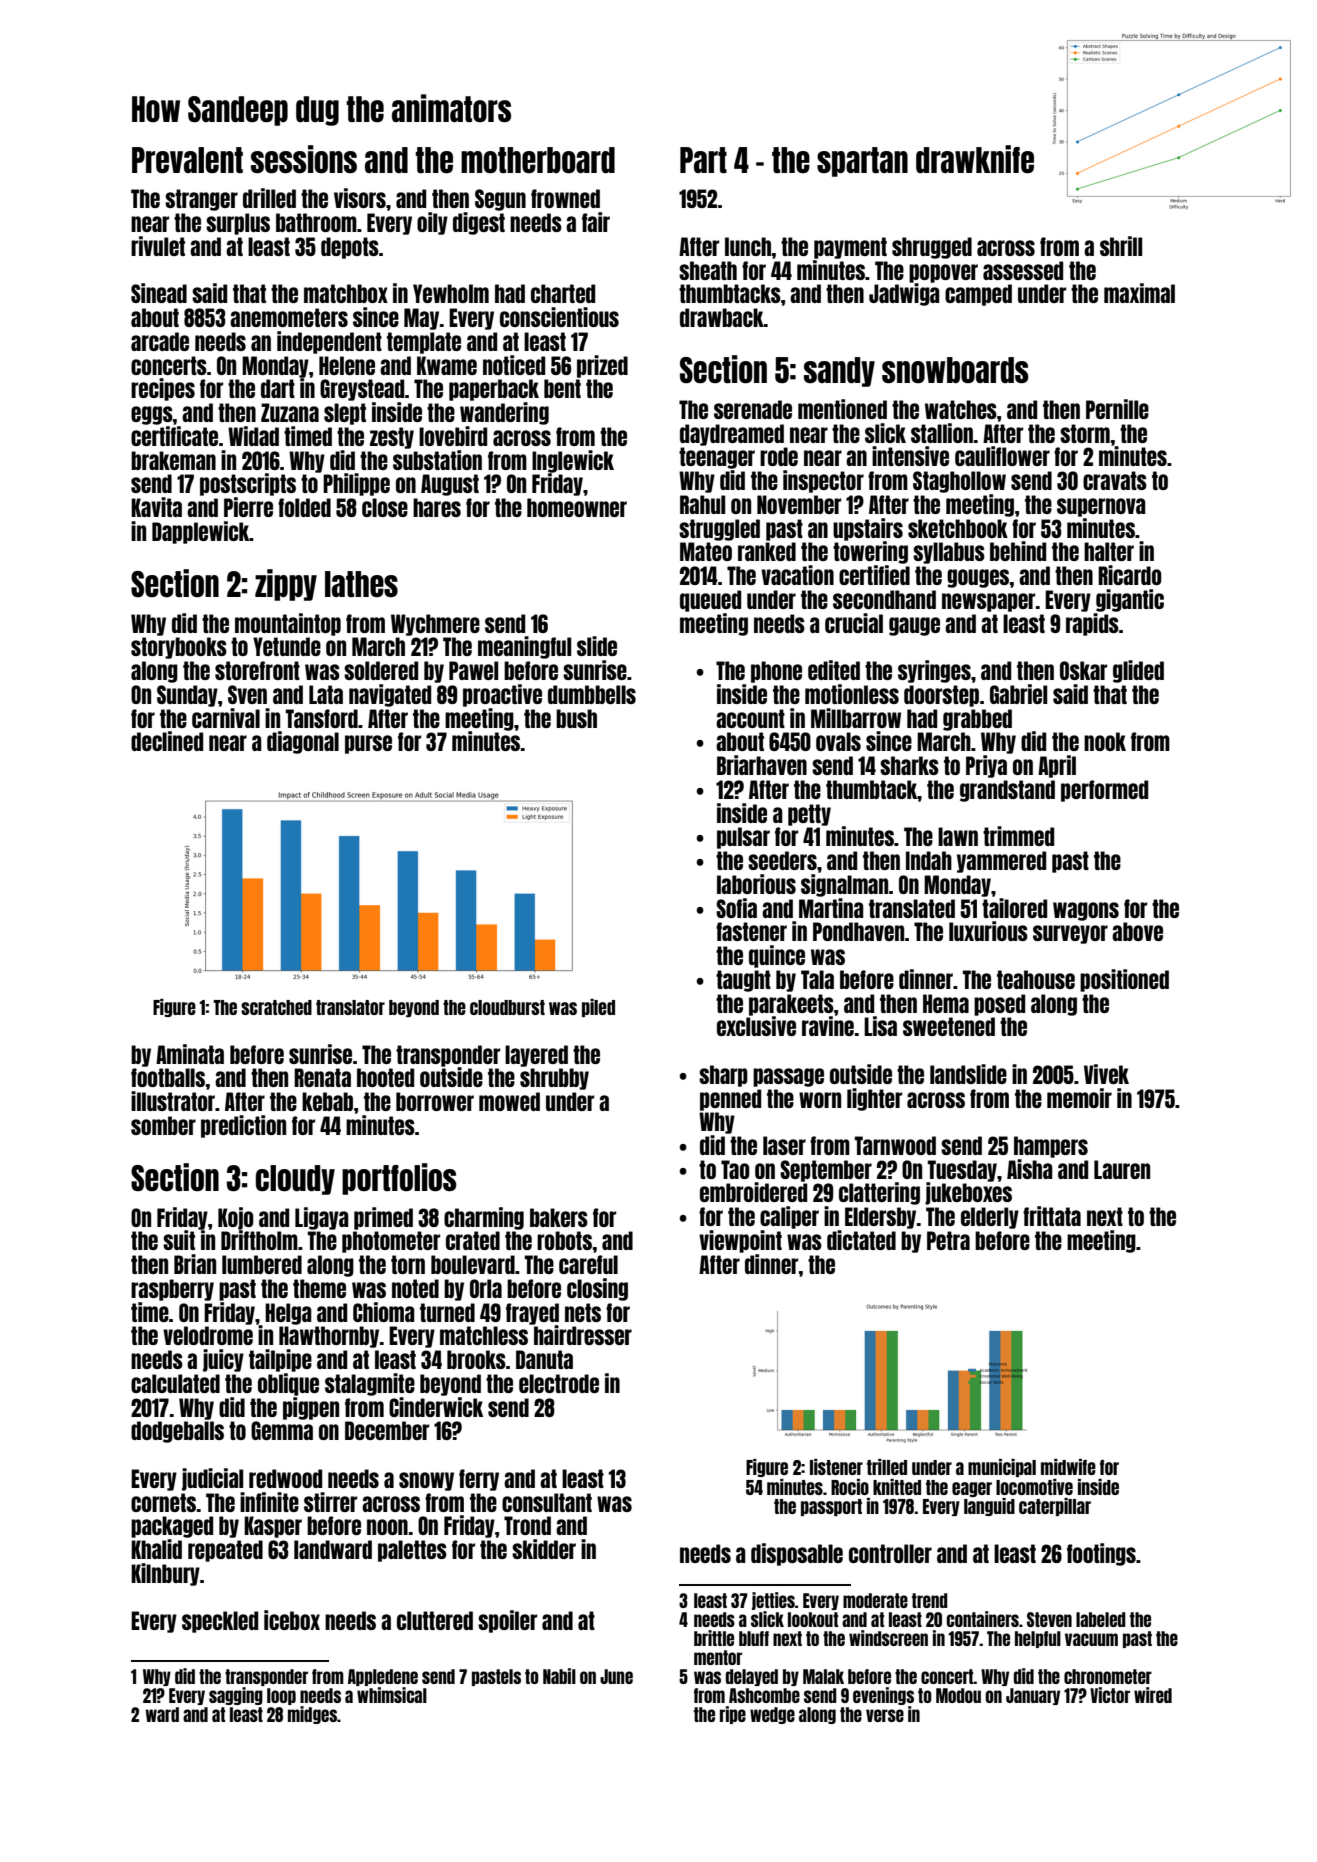 The image size is (1317, 1862). I want to click on surplus, so click(238, 224).
